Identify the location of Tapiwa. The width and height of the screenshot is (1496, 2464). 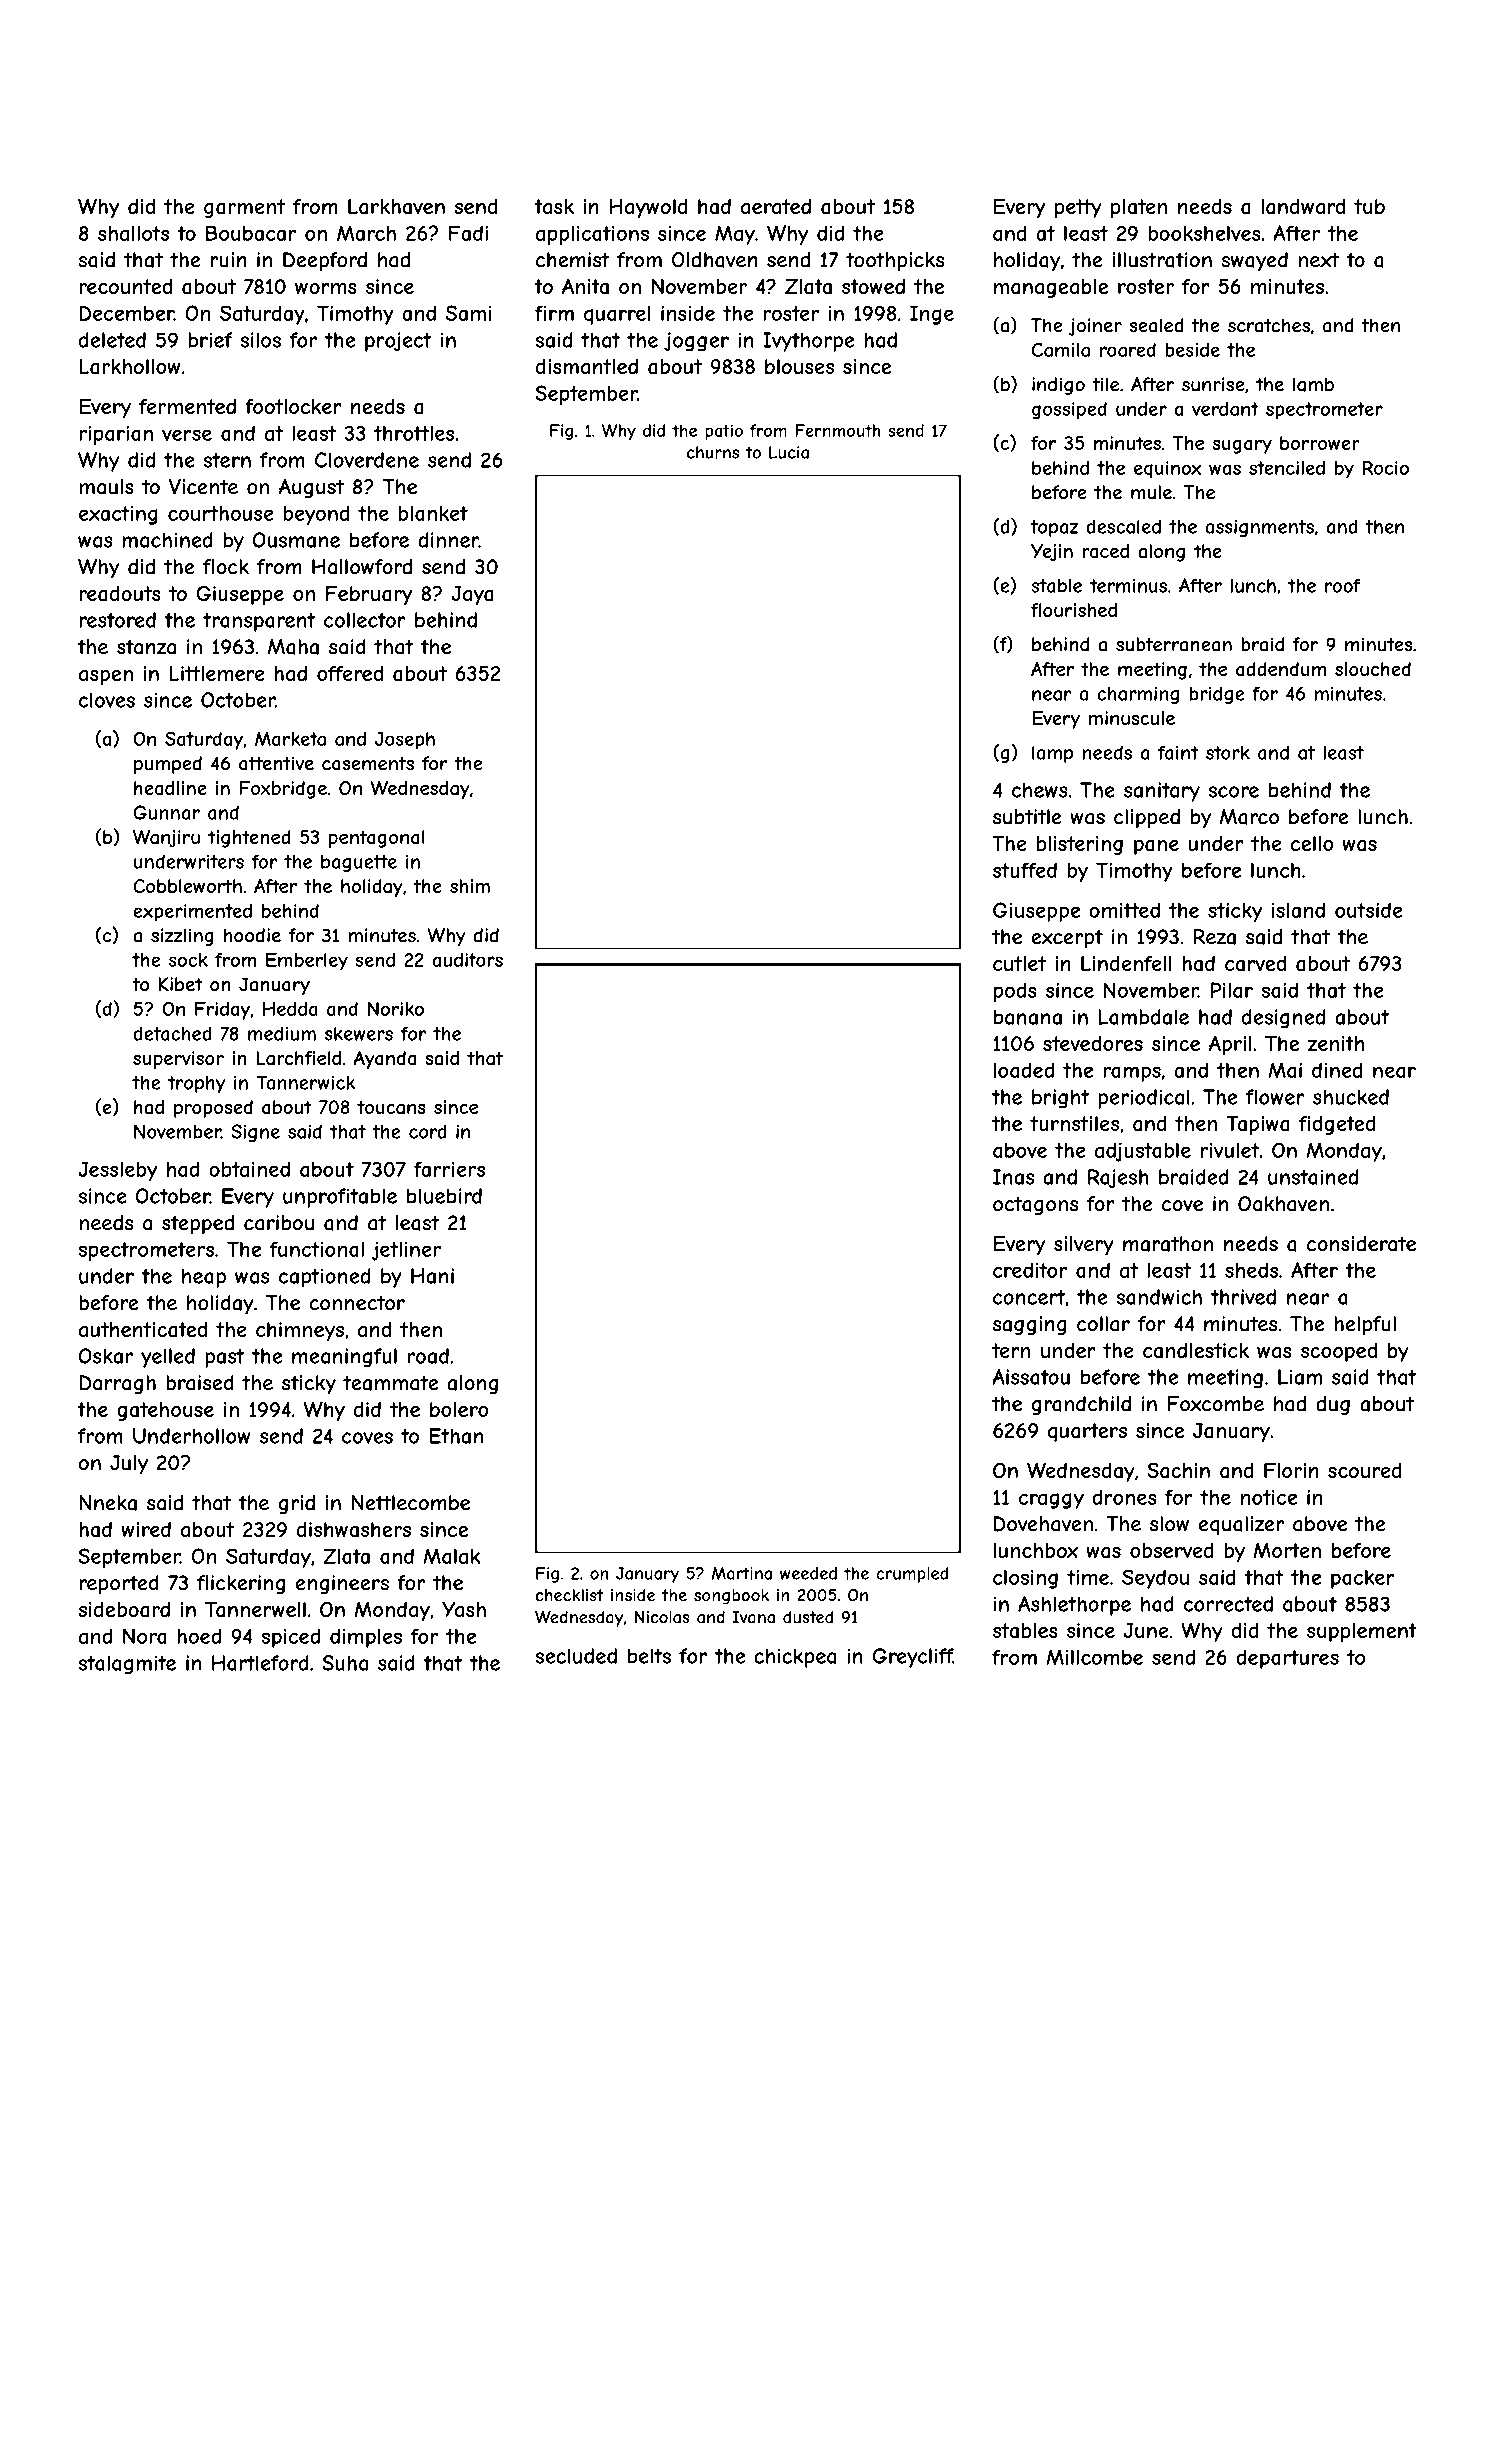
(1258, 1125).
